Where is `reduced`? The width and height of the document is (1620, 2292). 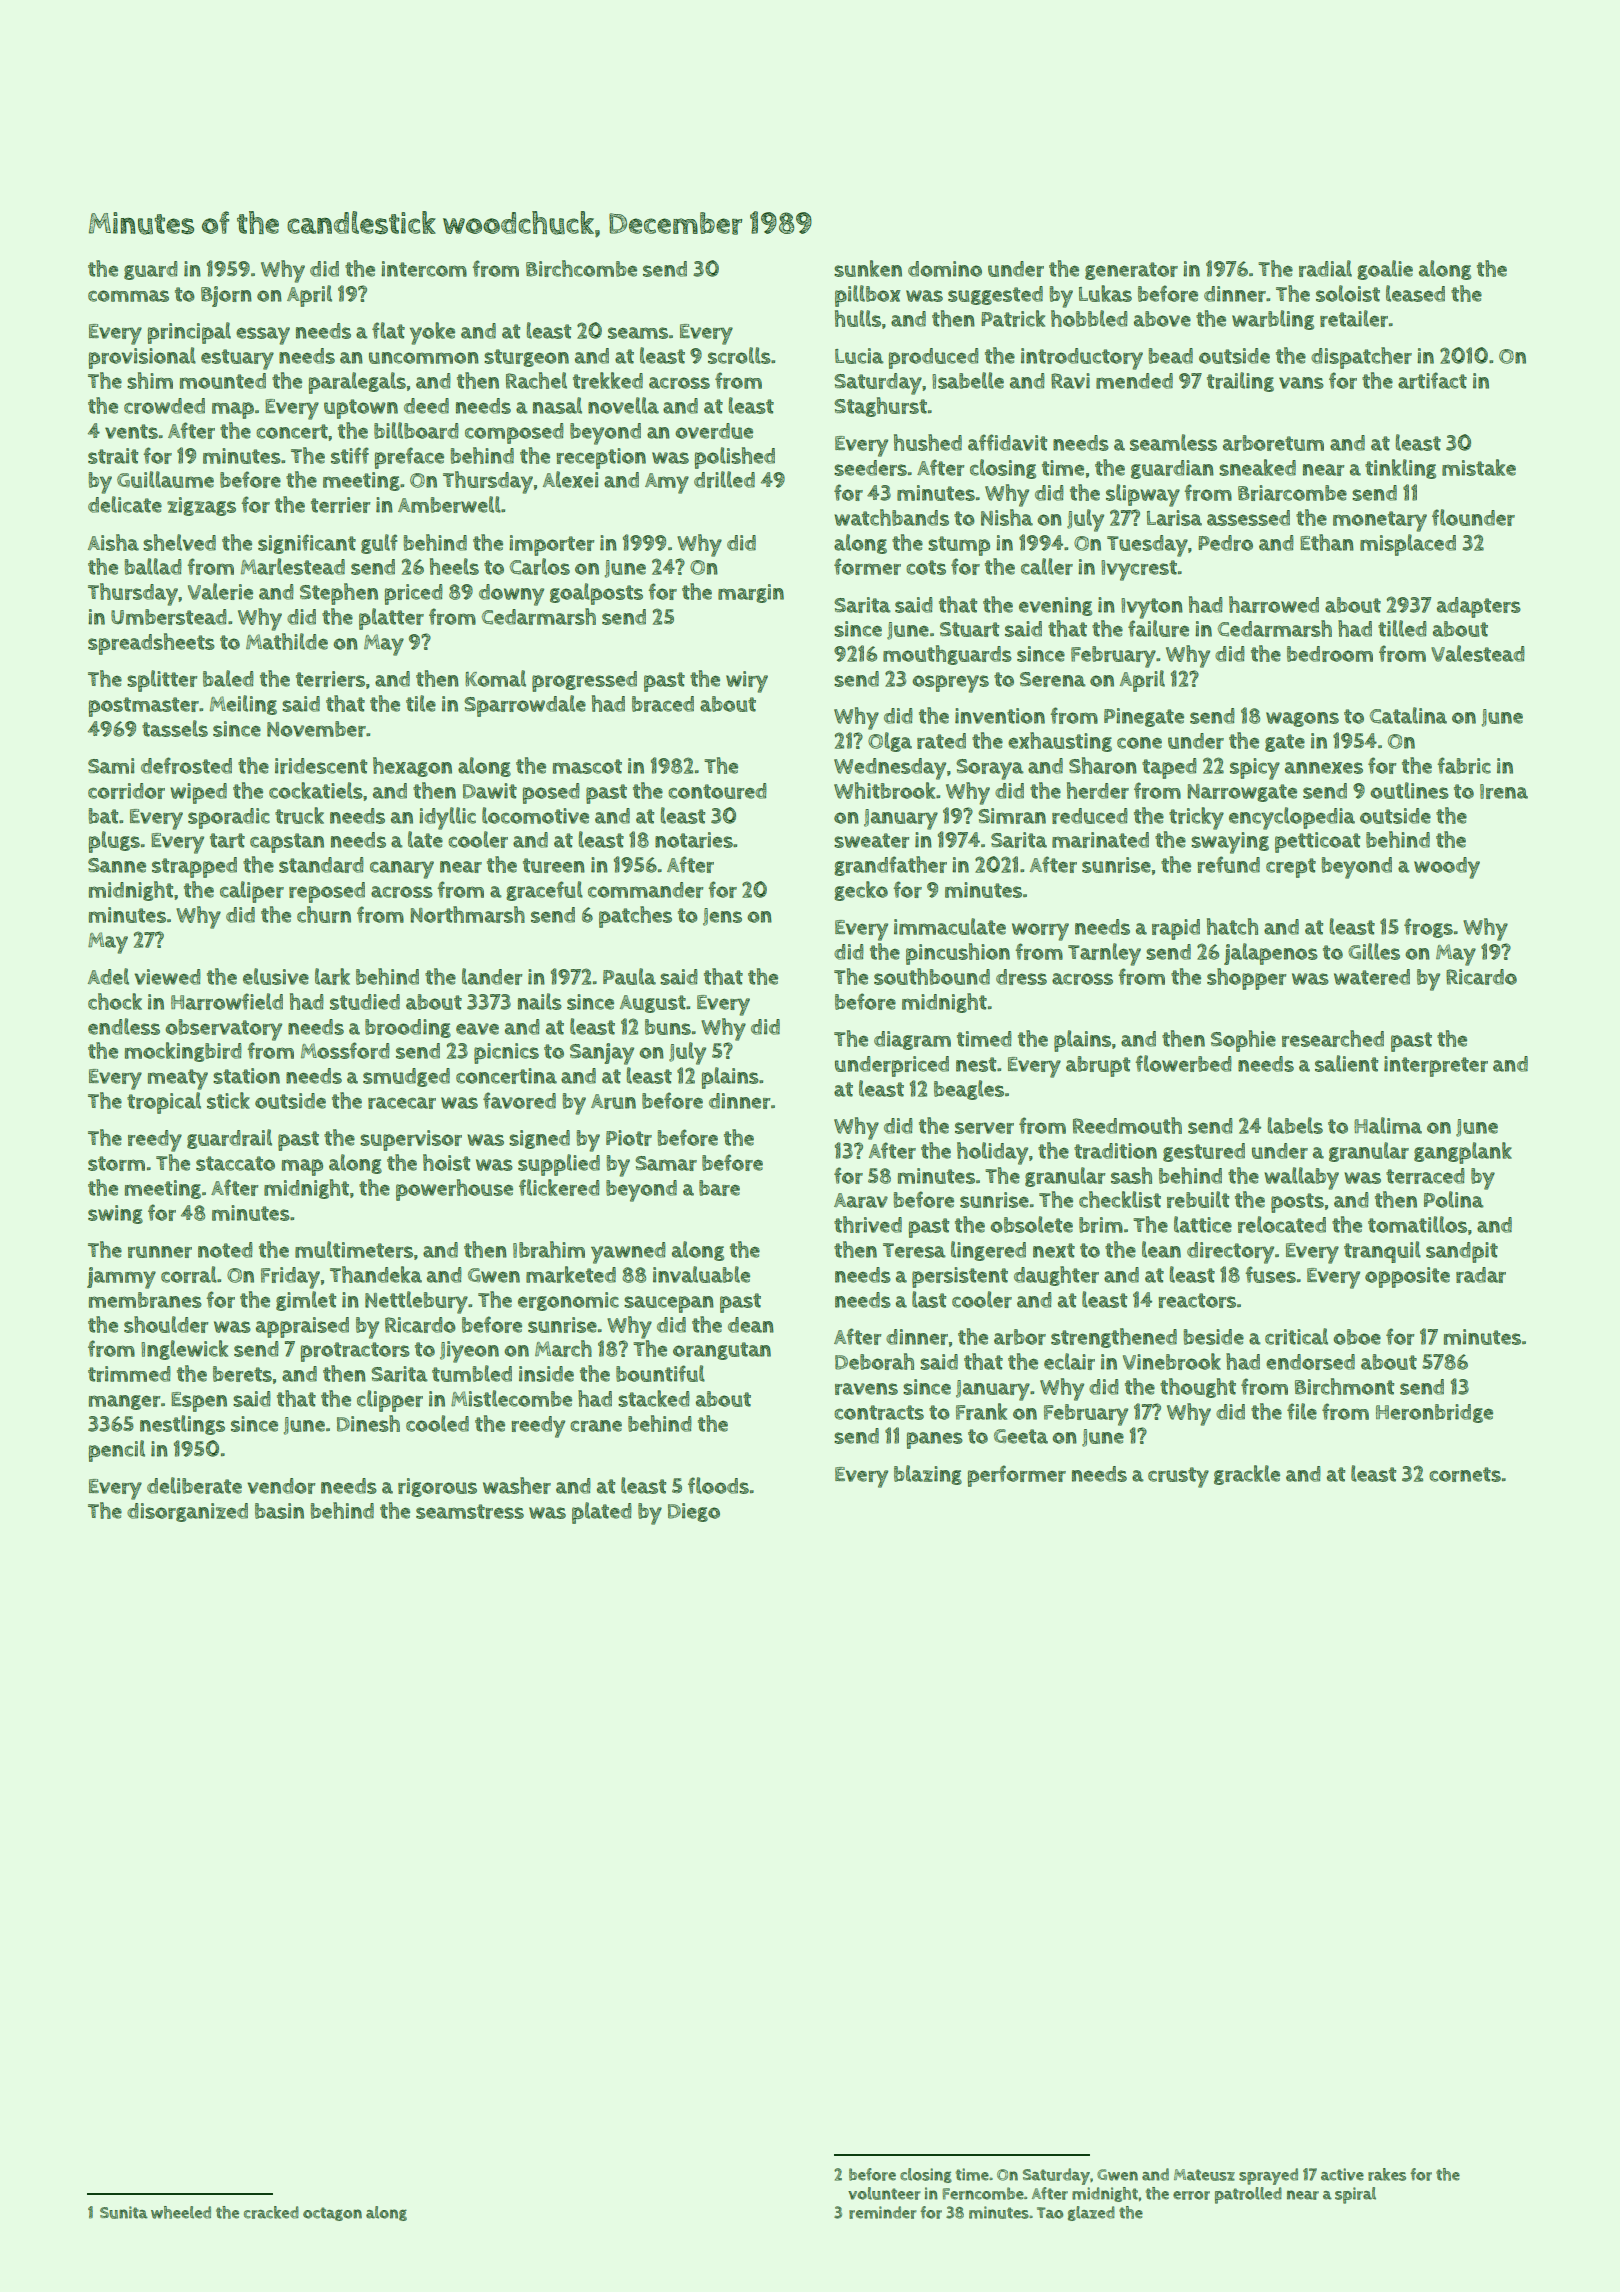 reduced is located at coordinates (1090, 816).
